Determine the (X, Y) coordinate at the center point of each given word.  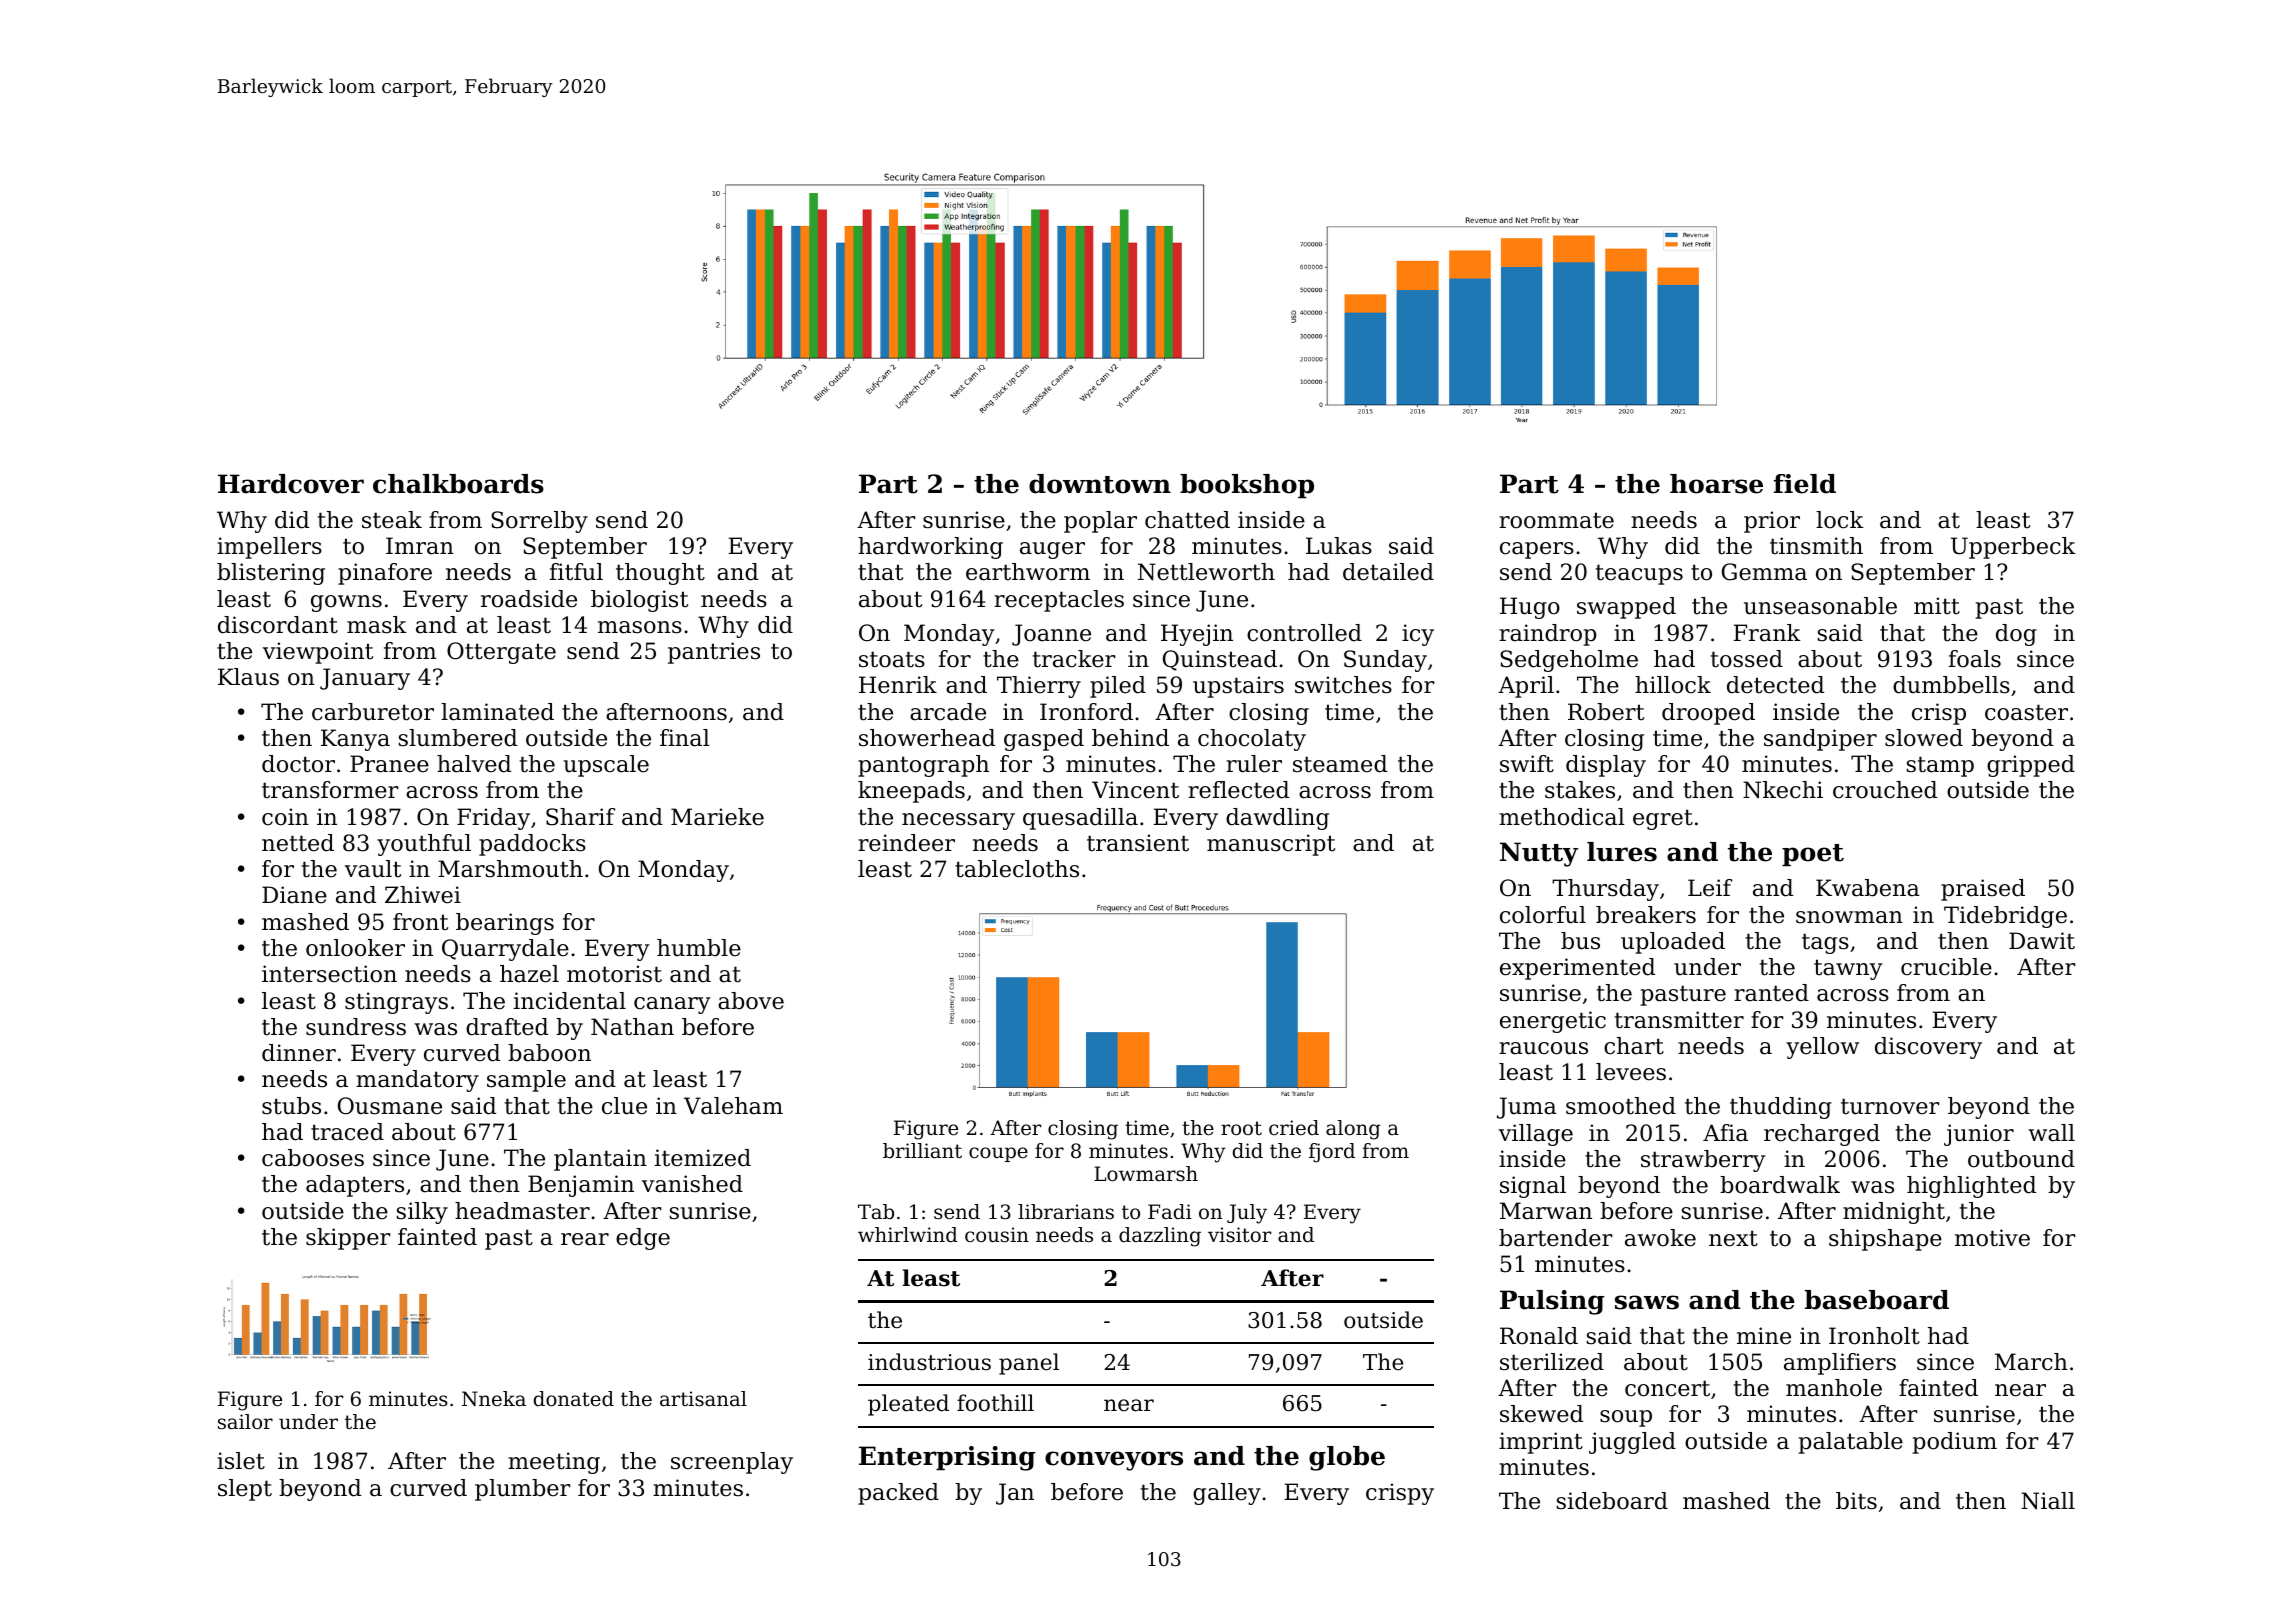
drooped (1708, 714)
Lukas (1339, 546)
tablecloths (1017, 869)
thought (660, 574)
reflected (1238, 790)
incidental (570, 1001)
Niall (2048, 1501)
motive (1992, 1238)
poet (1813, 855)
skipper (348, 1239)
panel (1029, 1364)
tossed (1747, 659)
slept (245, 1490)
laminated (497, 712)
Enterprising (947, 1458)
